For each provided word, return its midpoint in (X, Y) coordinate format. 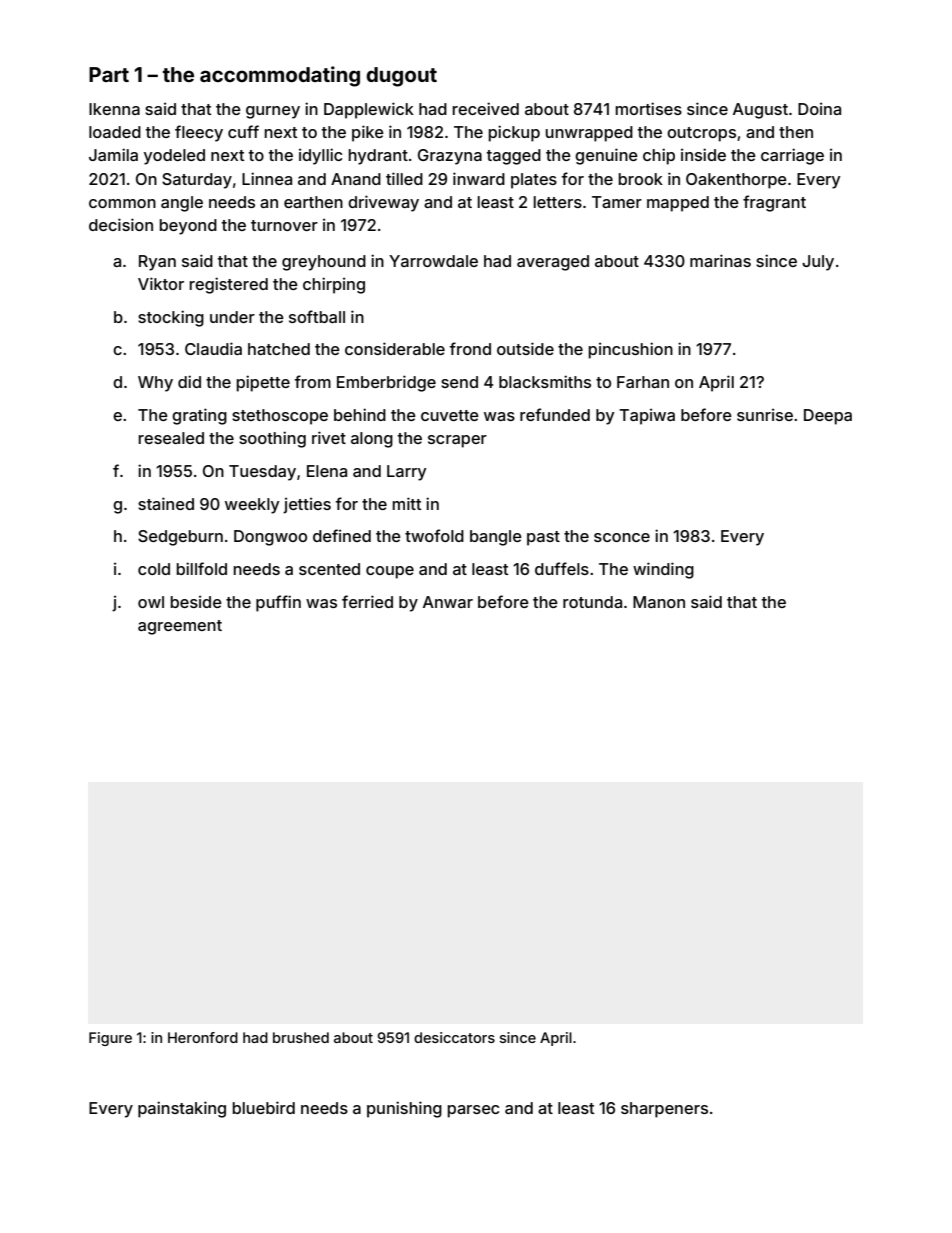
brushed (301, 1037)
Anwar (448, 602)
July (818, 263)
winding (663, 570)
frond (470, 348)
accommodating (280, 76)
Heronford (203, 1037)
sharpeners (664, 1110)
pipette (263, 383)
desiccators (454, 1037)
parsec (473, 1111)
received (486, 108)
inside (703, 154)
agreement (180, 627)
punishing (404, 1109)
